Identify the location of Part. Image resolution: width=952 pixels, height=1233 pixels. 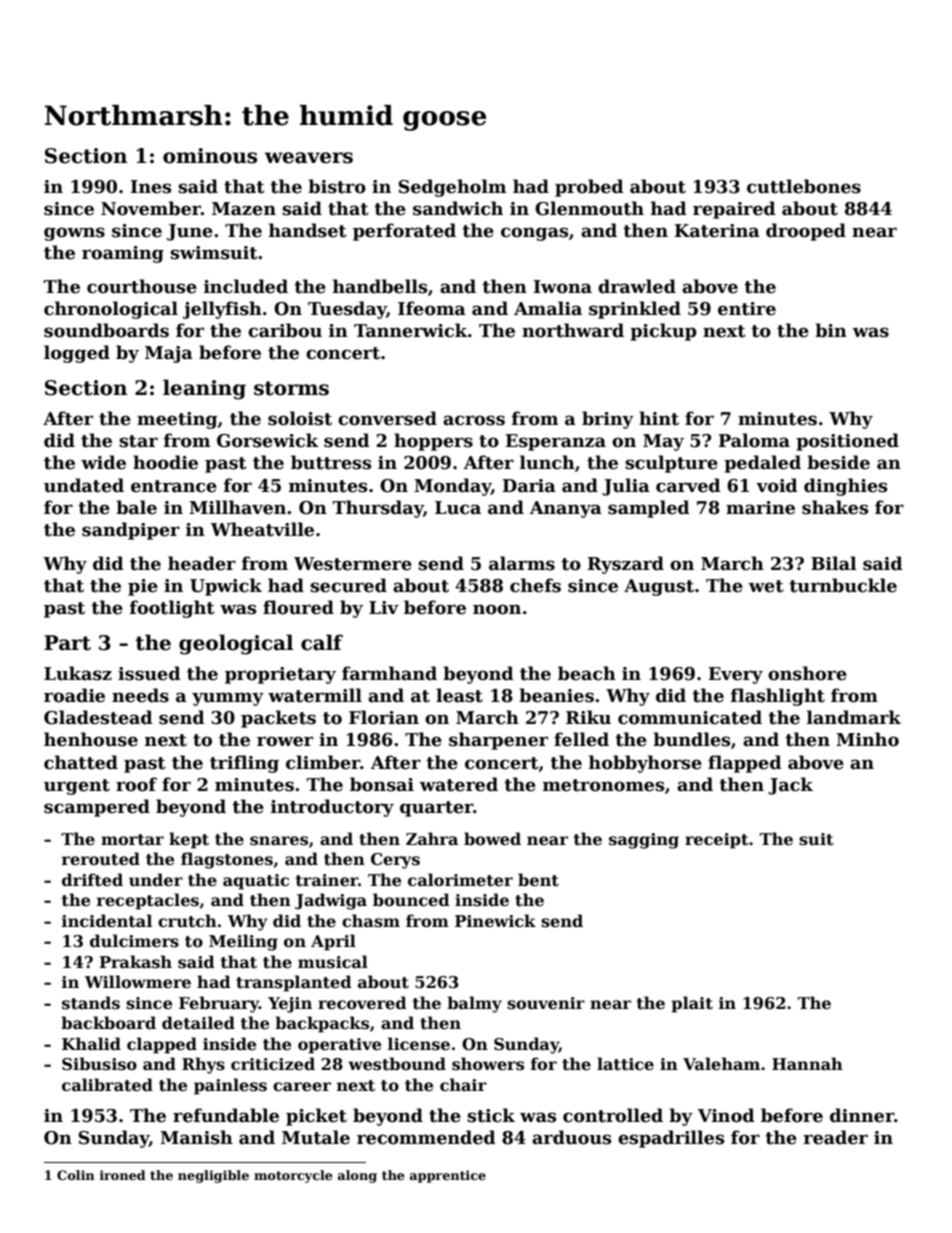
(67, 643).
